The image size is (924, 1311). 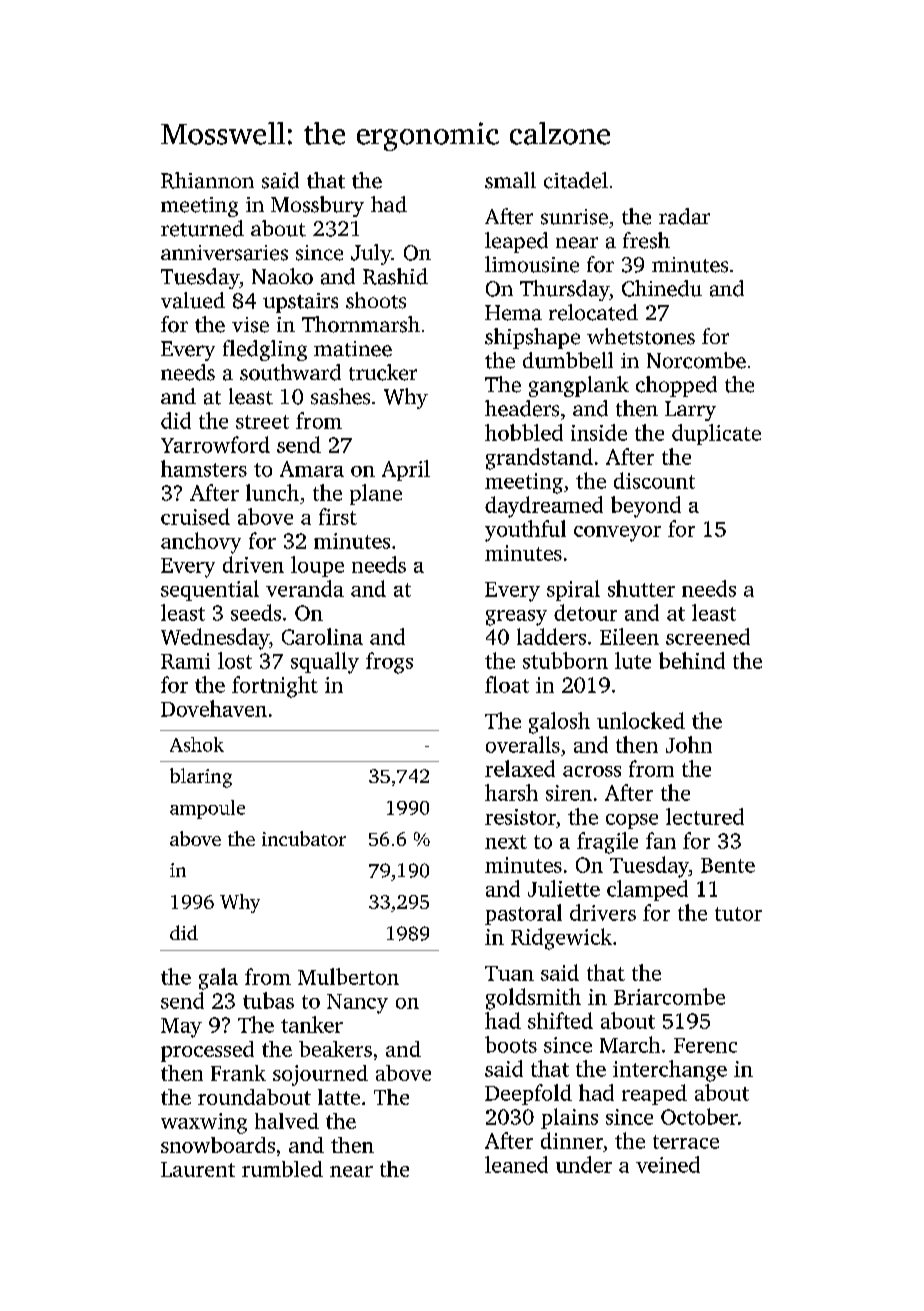 I want to click on harsh, so click(x=511, y=792).
